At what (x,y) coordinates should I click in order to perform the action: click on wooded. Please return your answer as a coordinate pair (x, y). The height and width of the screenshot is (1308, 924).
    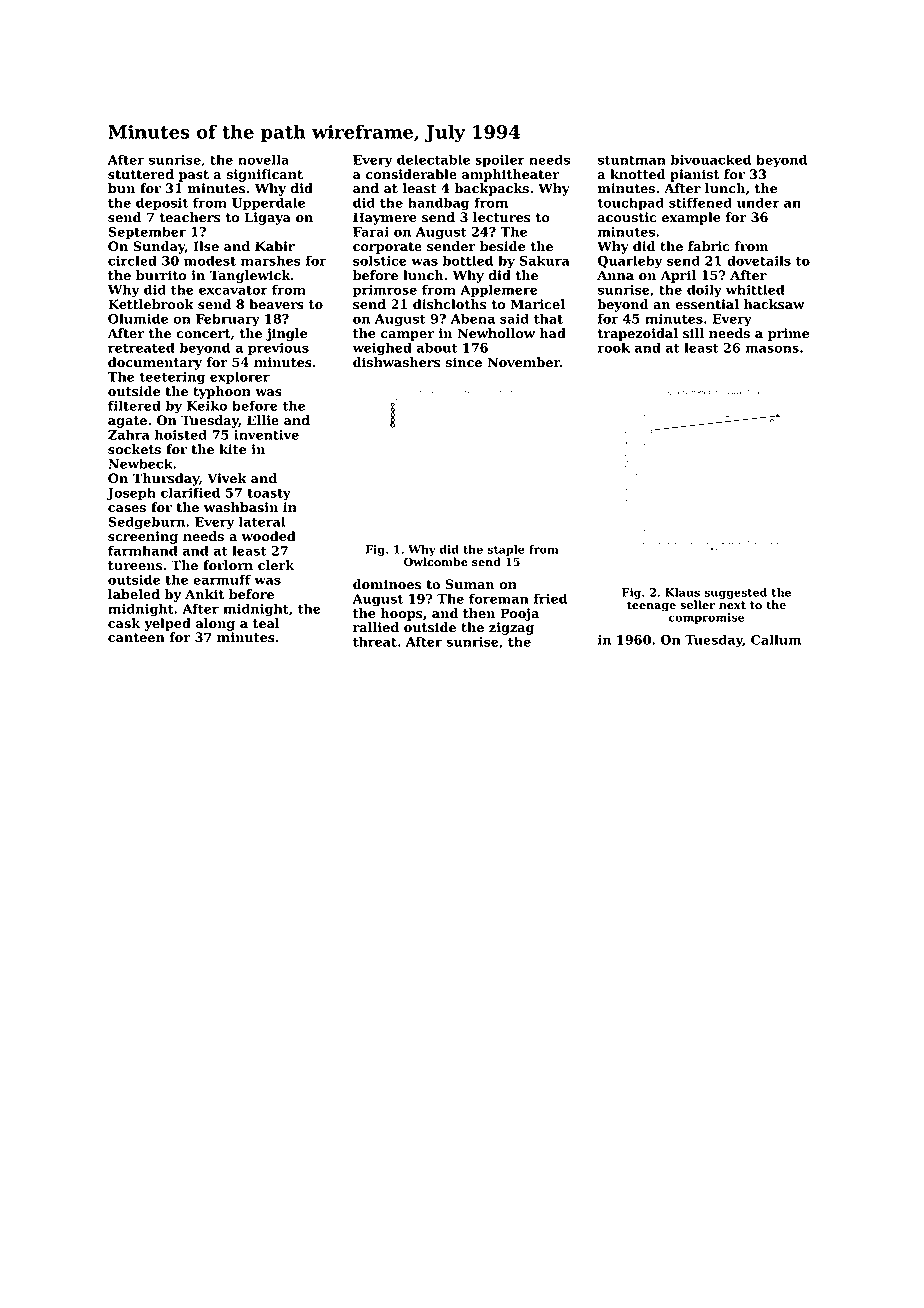
    Looking at the image, I should click on (268, 536).
